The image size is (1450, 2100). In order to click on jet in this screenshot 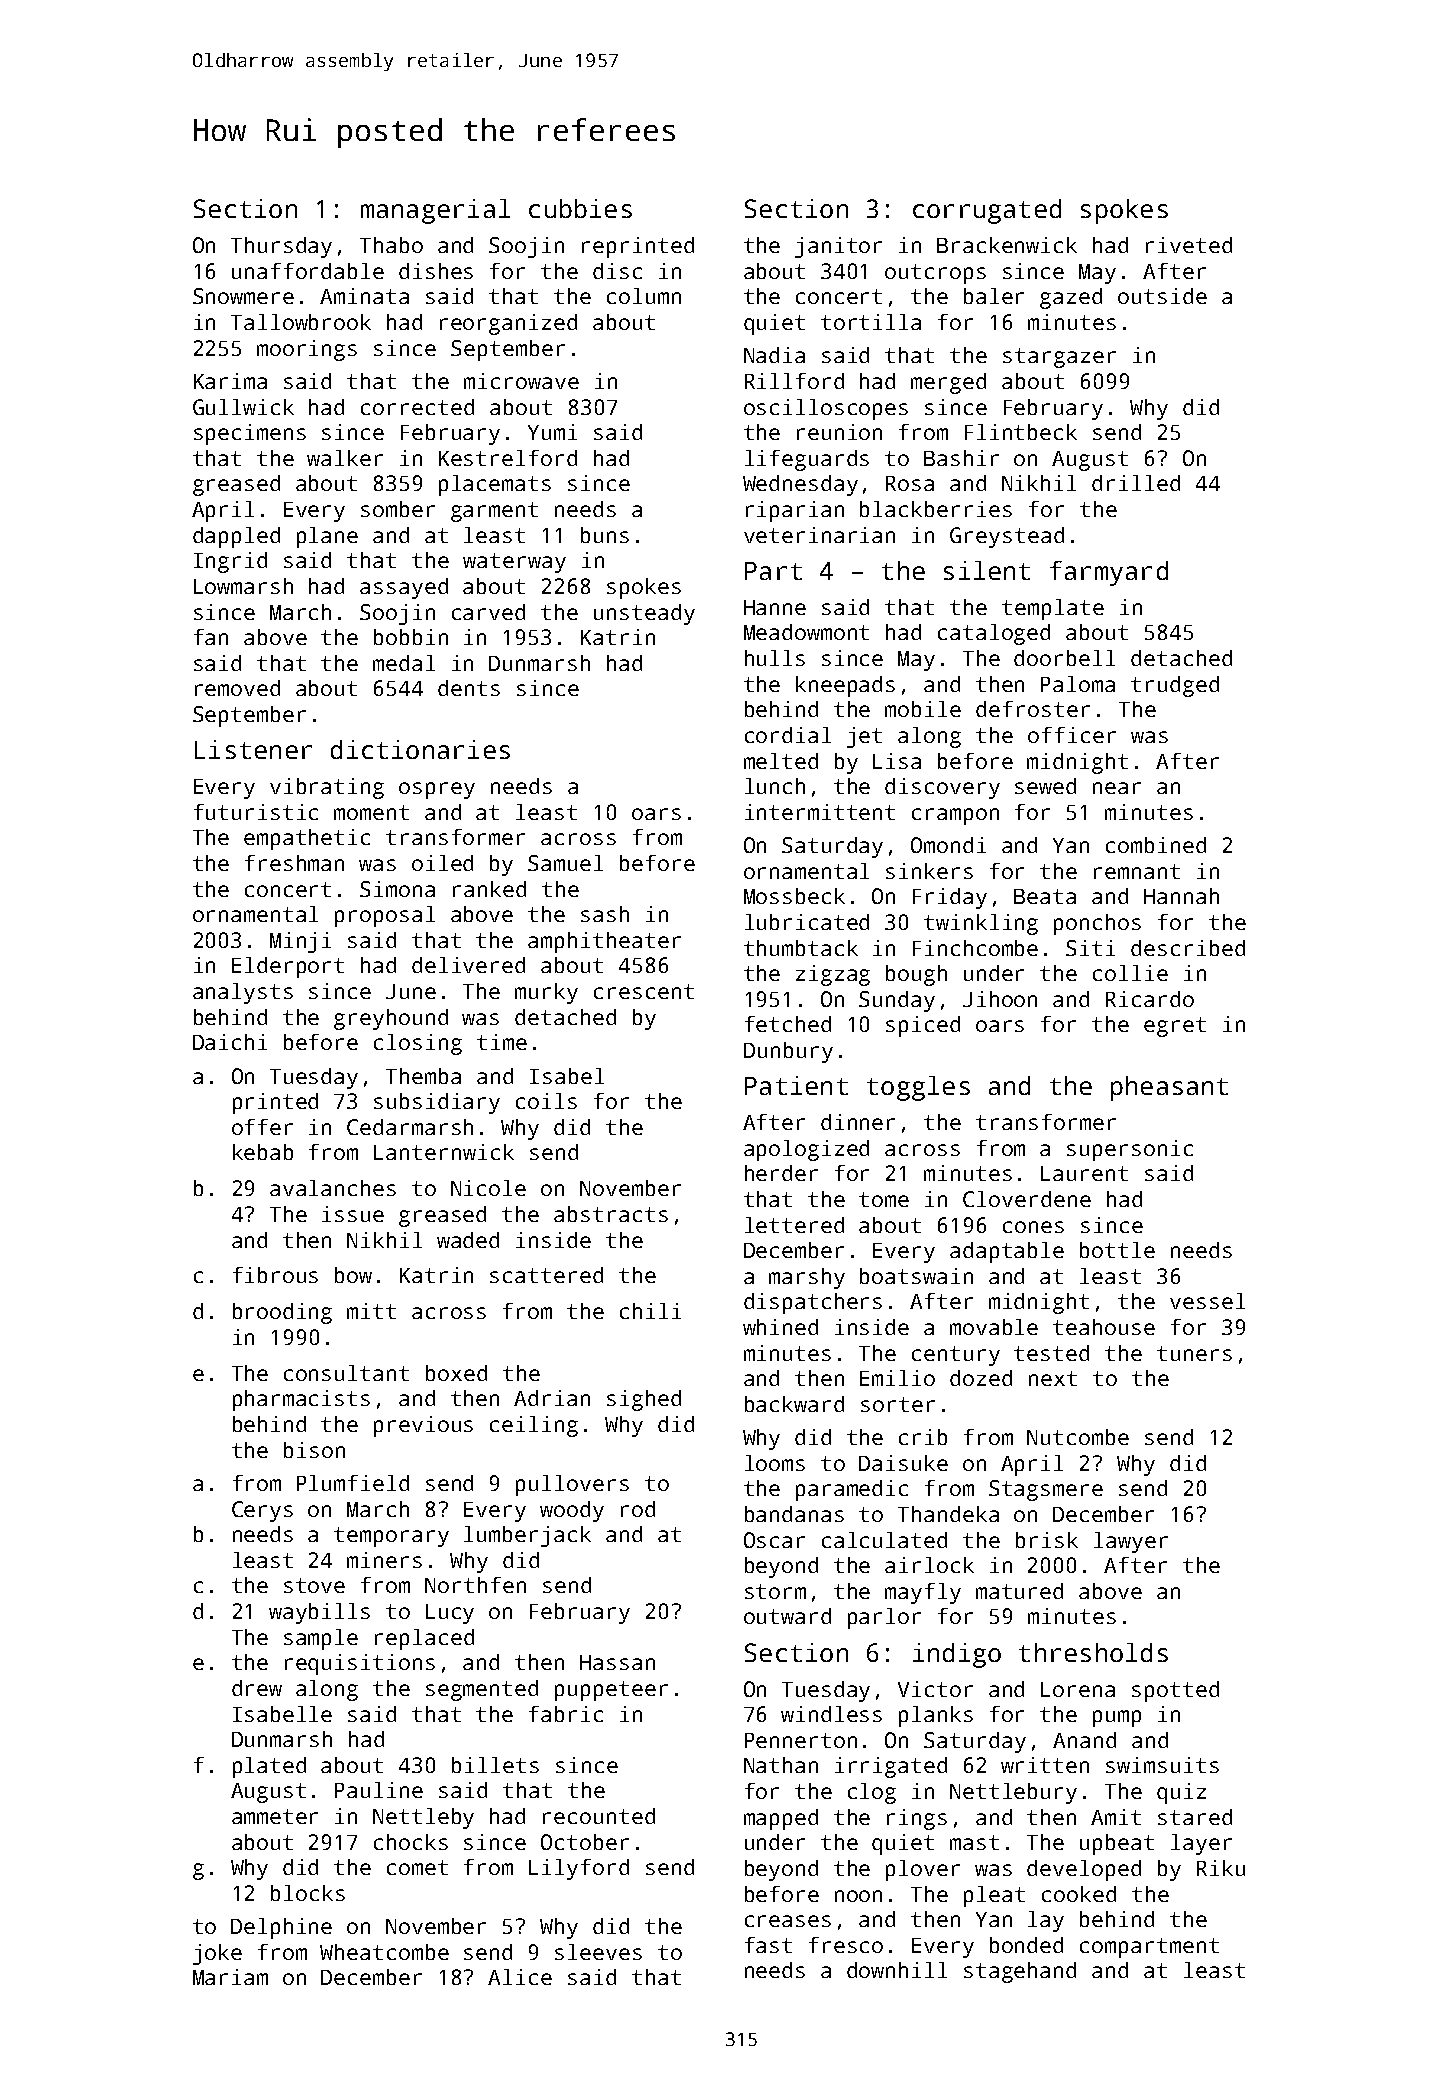, I will do `click(864, 737)`.
